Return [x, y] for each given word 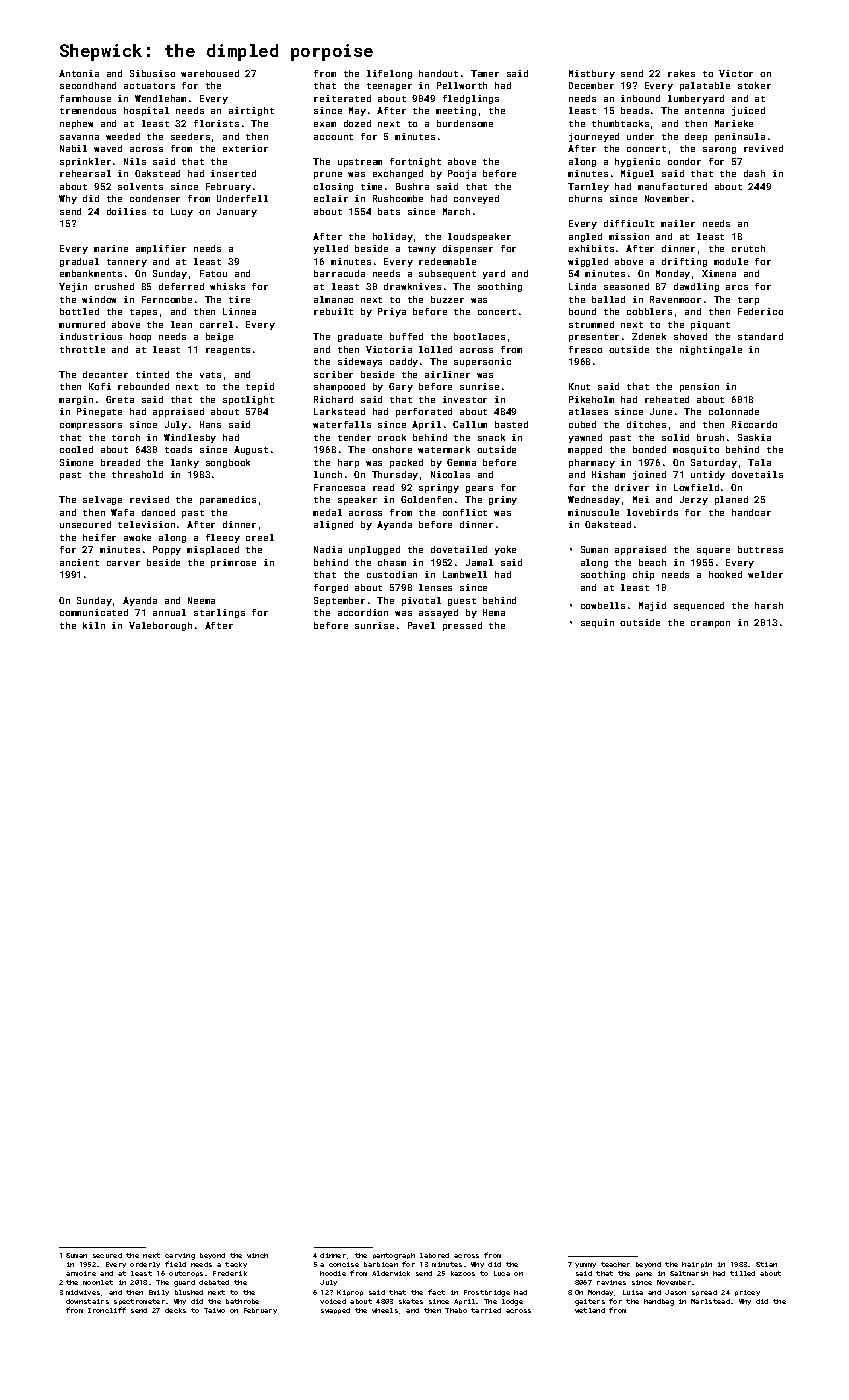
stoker [754, 85]
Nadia [328, 549]
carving [180, 1256]
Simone [76, 462]
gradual [79, 262]
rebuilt [333, 311]
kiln [94, 625]
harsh [769, 605]
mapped [585, 450]
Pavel [421, 625]
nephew [76, 124]
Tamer [485, 73]
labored [434, 1255]
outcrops [186, 1274]
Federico [760, 311]
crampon [710, 624]
